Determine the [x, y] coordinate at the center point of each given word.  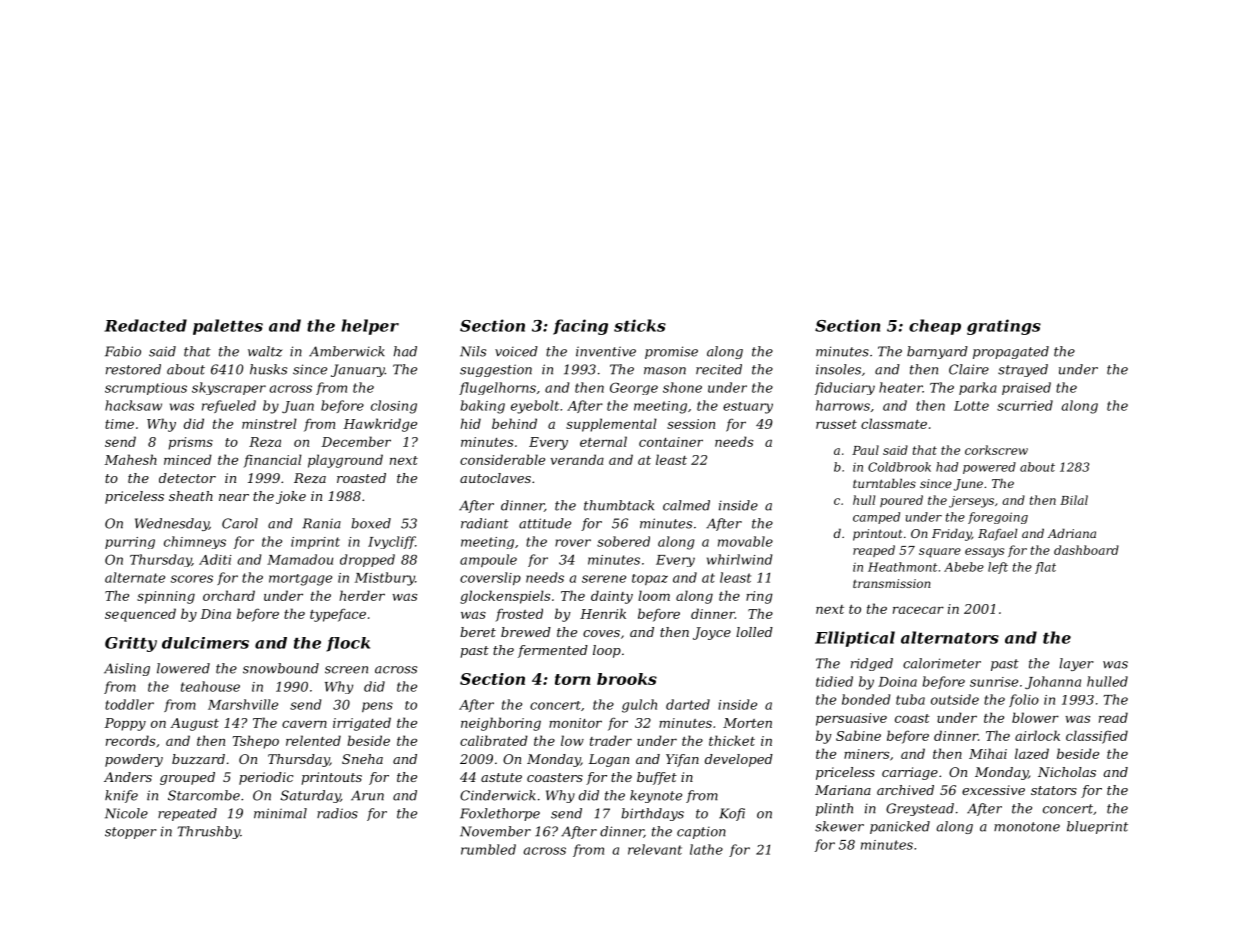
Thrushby [208, 832]
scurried [1025, 405]
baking [483, 407]
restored [133, 369]
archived [905, 790]
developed [739, 760]
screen [346, 670]
